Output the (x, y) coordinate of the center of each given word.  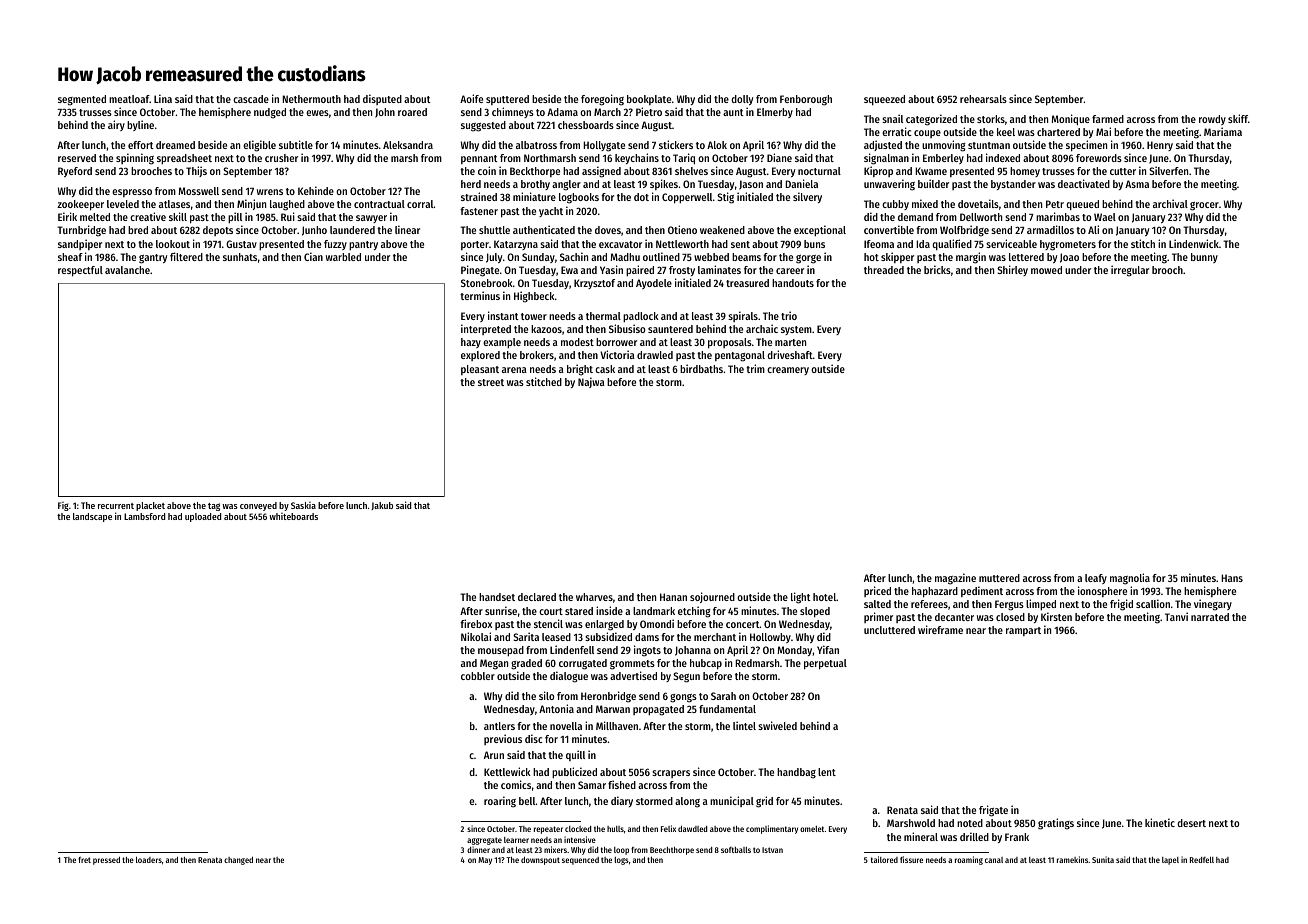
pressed (106, 861)
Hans (1232, 578)
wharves (594, 597)
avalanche (127, 270)
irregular (1130, 271)
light (801, 598)
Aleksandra (408, 145)
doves (608, 230)
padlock (641, 317)
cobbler (478, 676)
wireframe (940, 629)
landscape (92, 517)
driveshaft (790, 354)
